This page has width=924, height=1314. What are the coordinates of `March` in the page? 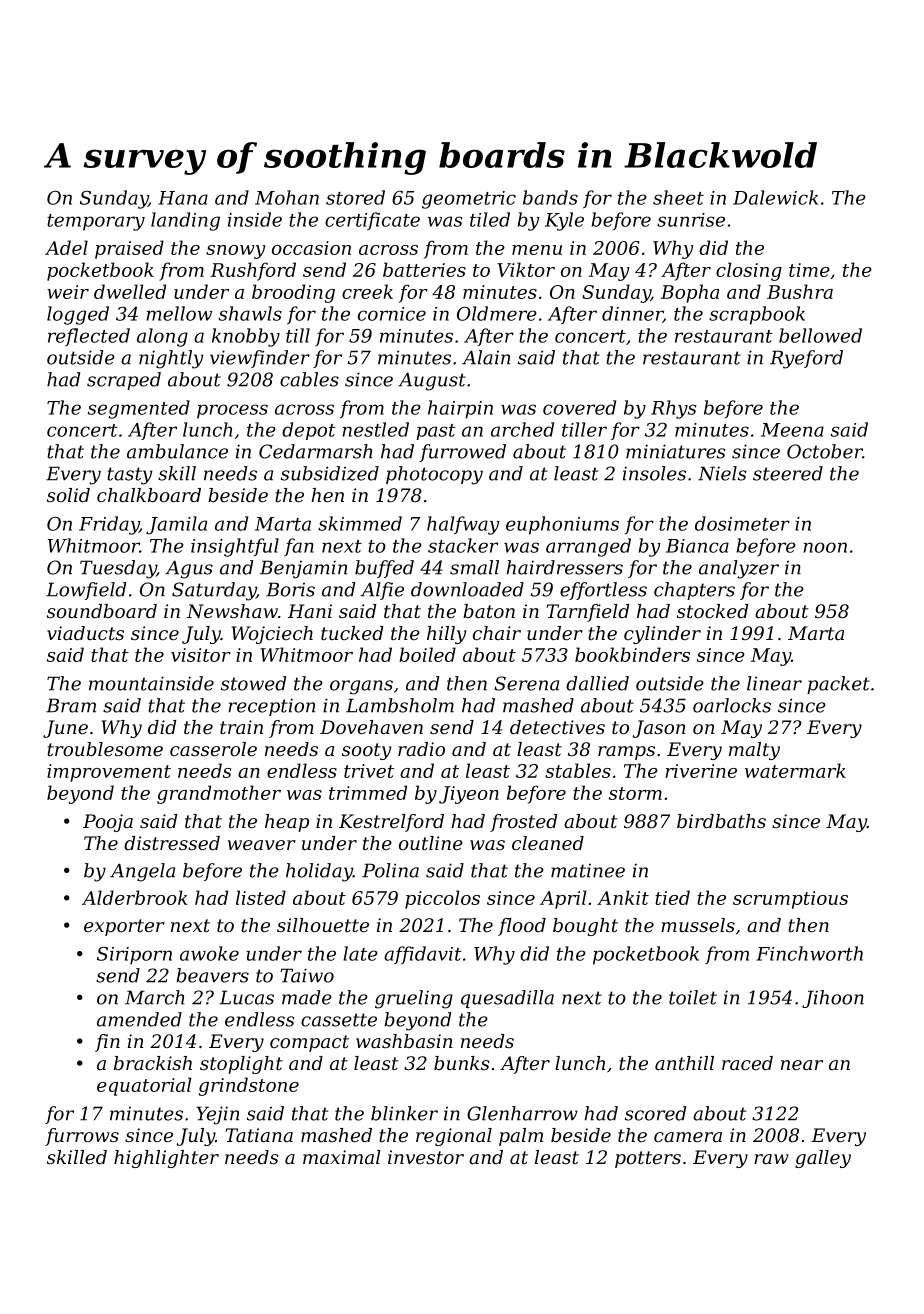 It's located at (155, 997).
